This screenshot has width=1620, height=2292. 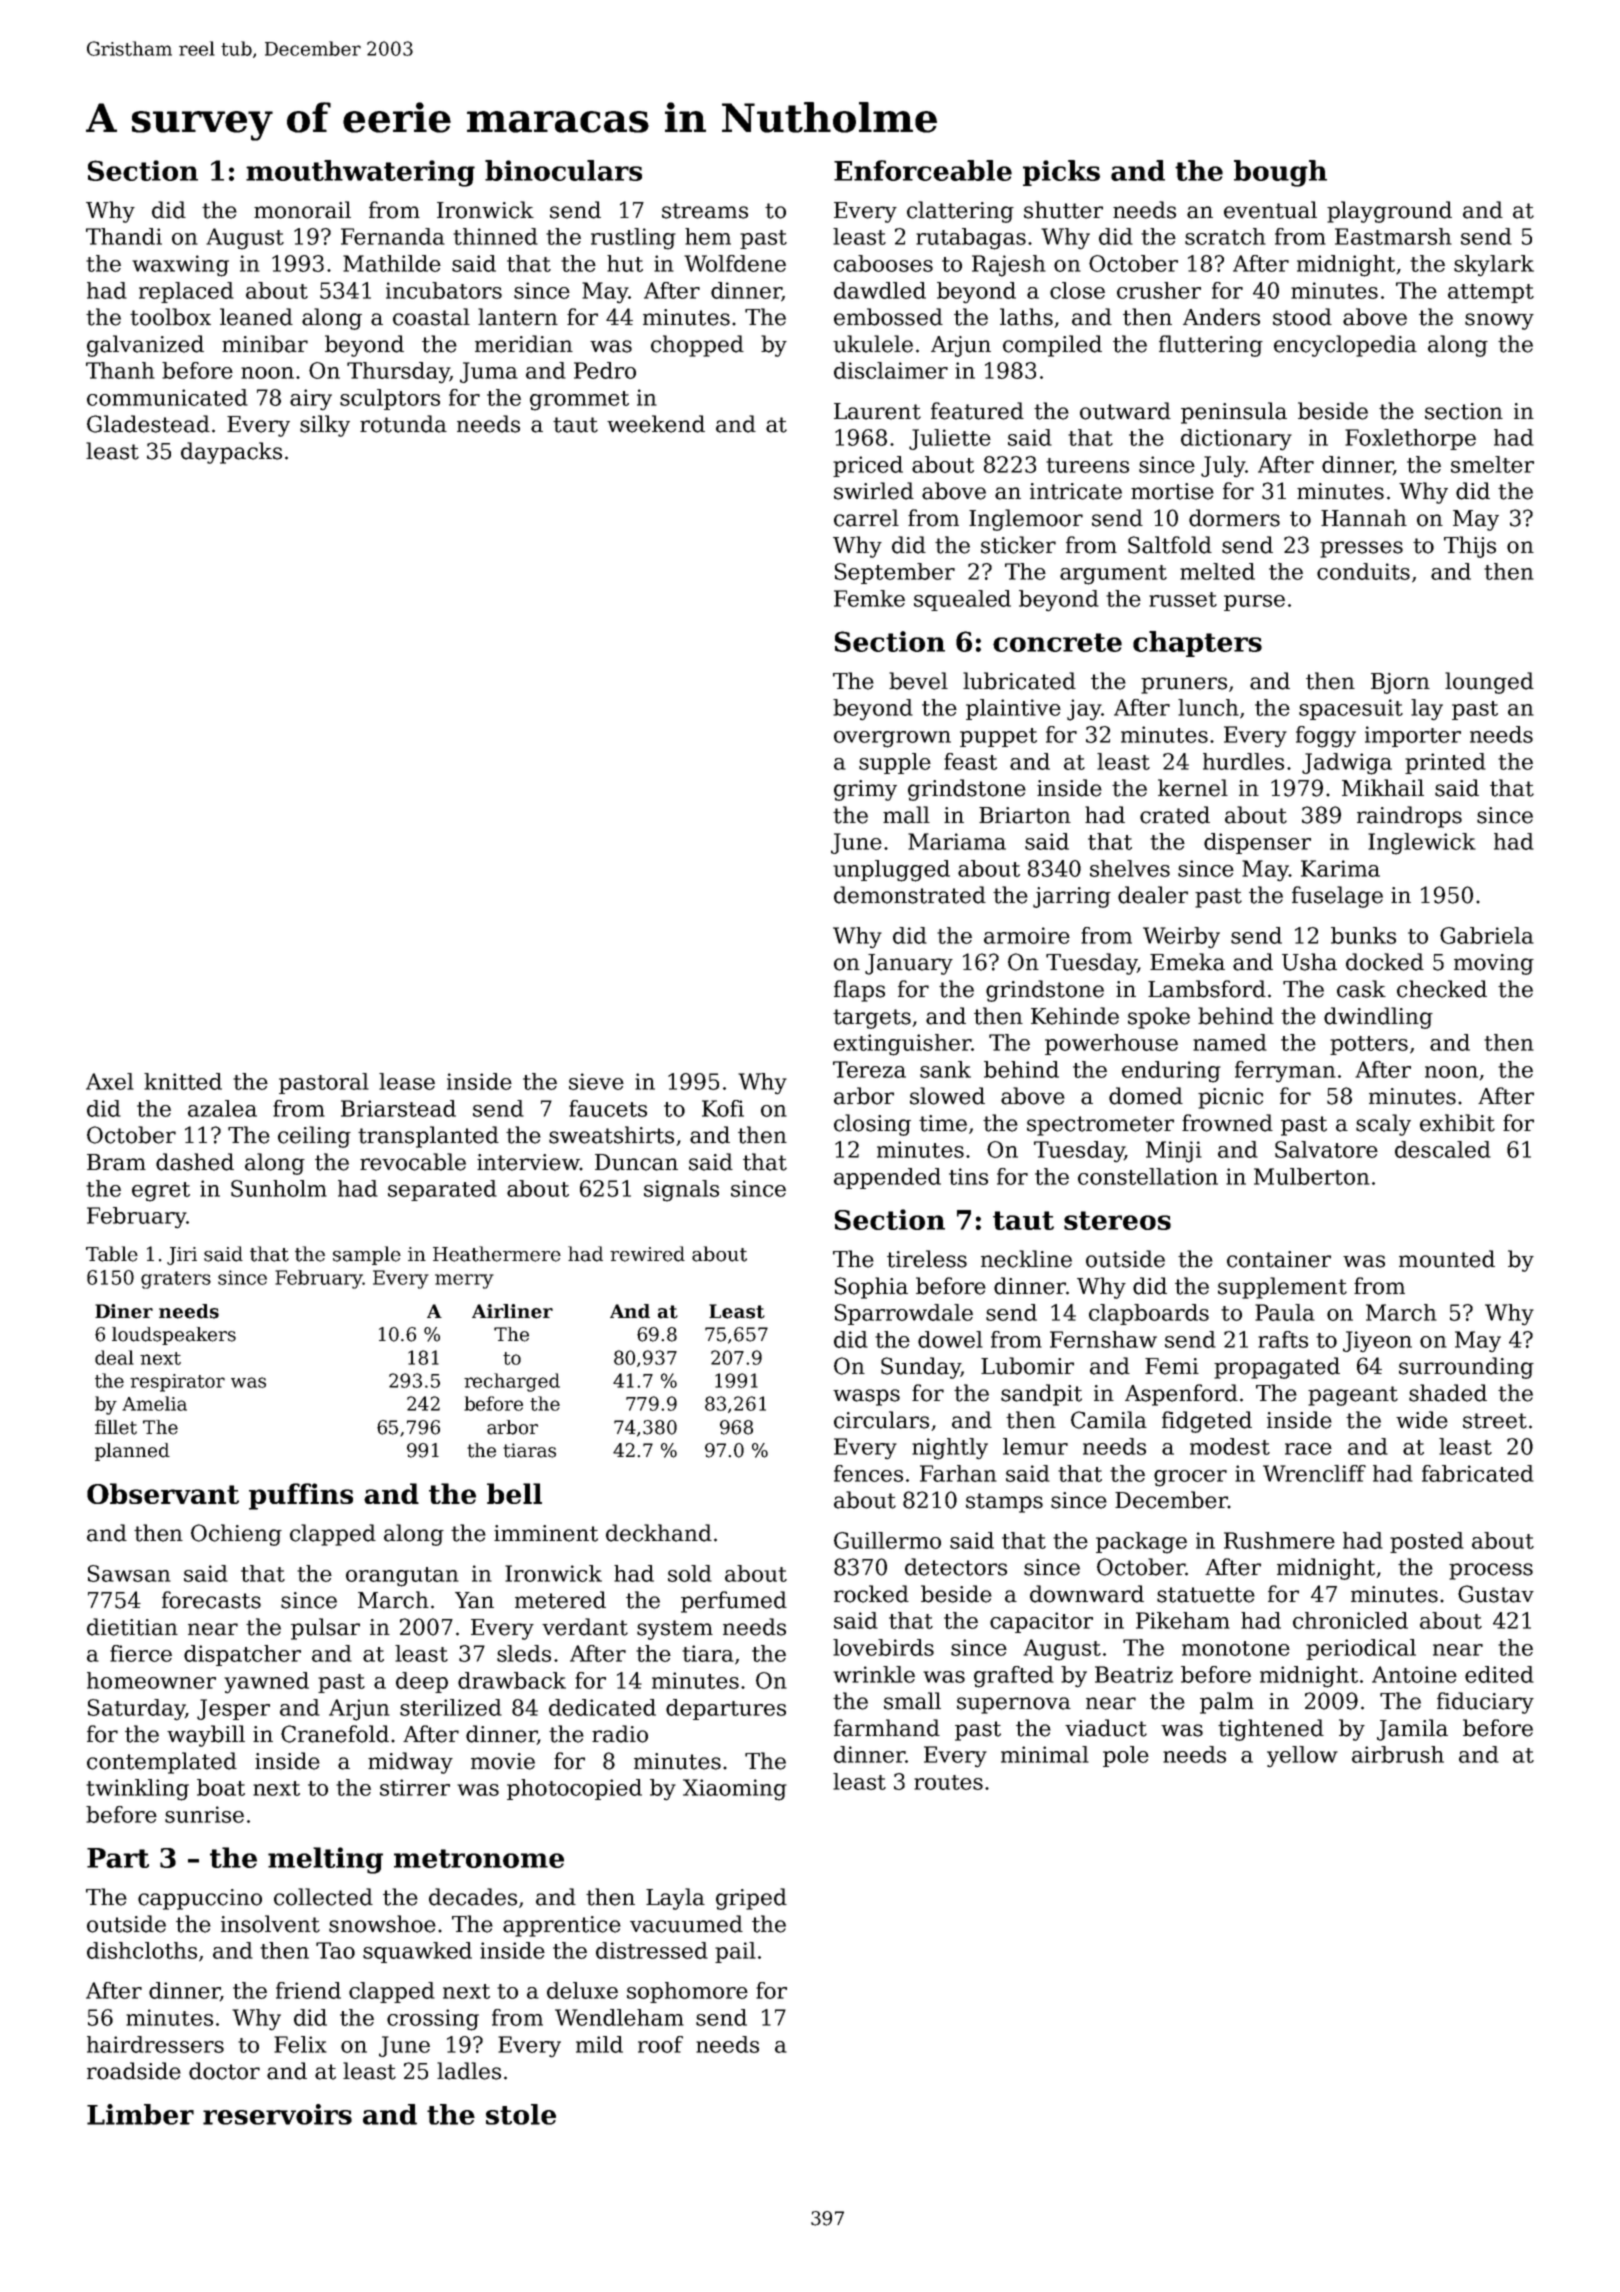 I want to click on friend, so click(x=308, y=1990).
